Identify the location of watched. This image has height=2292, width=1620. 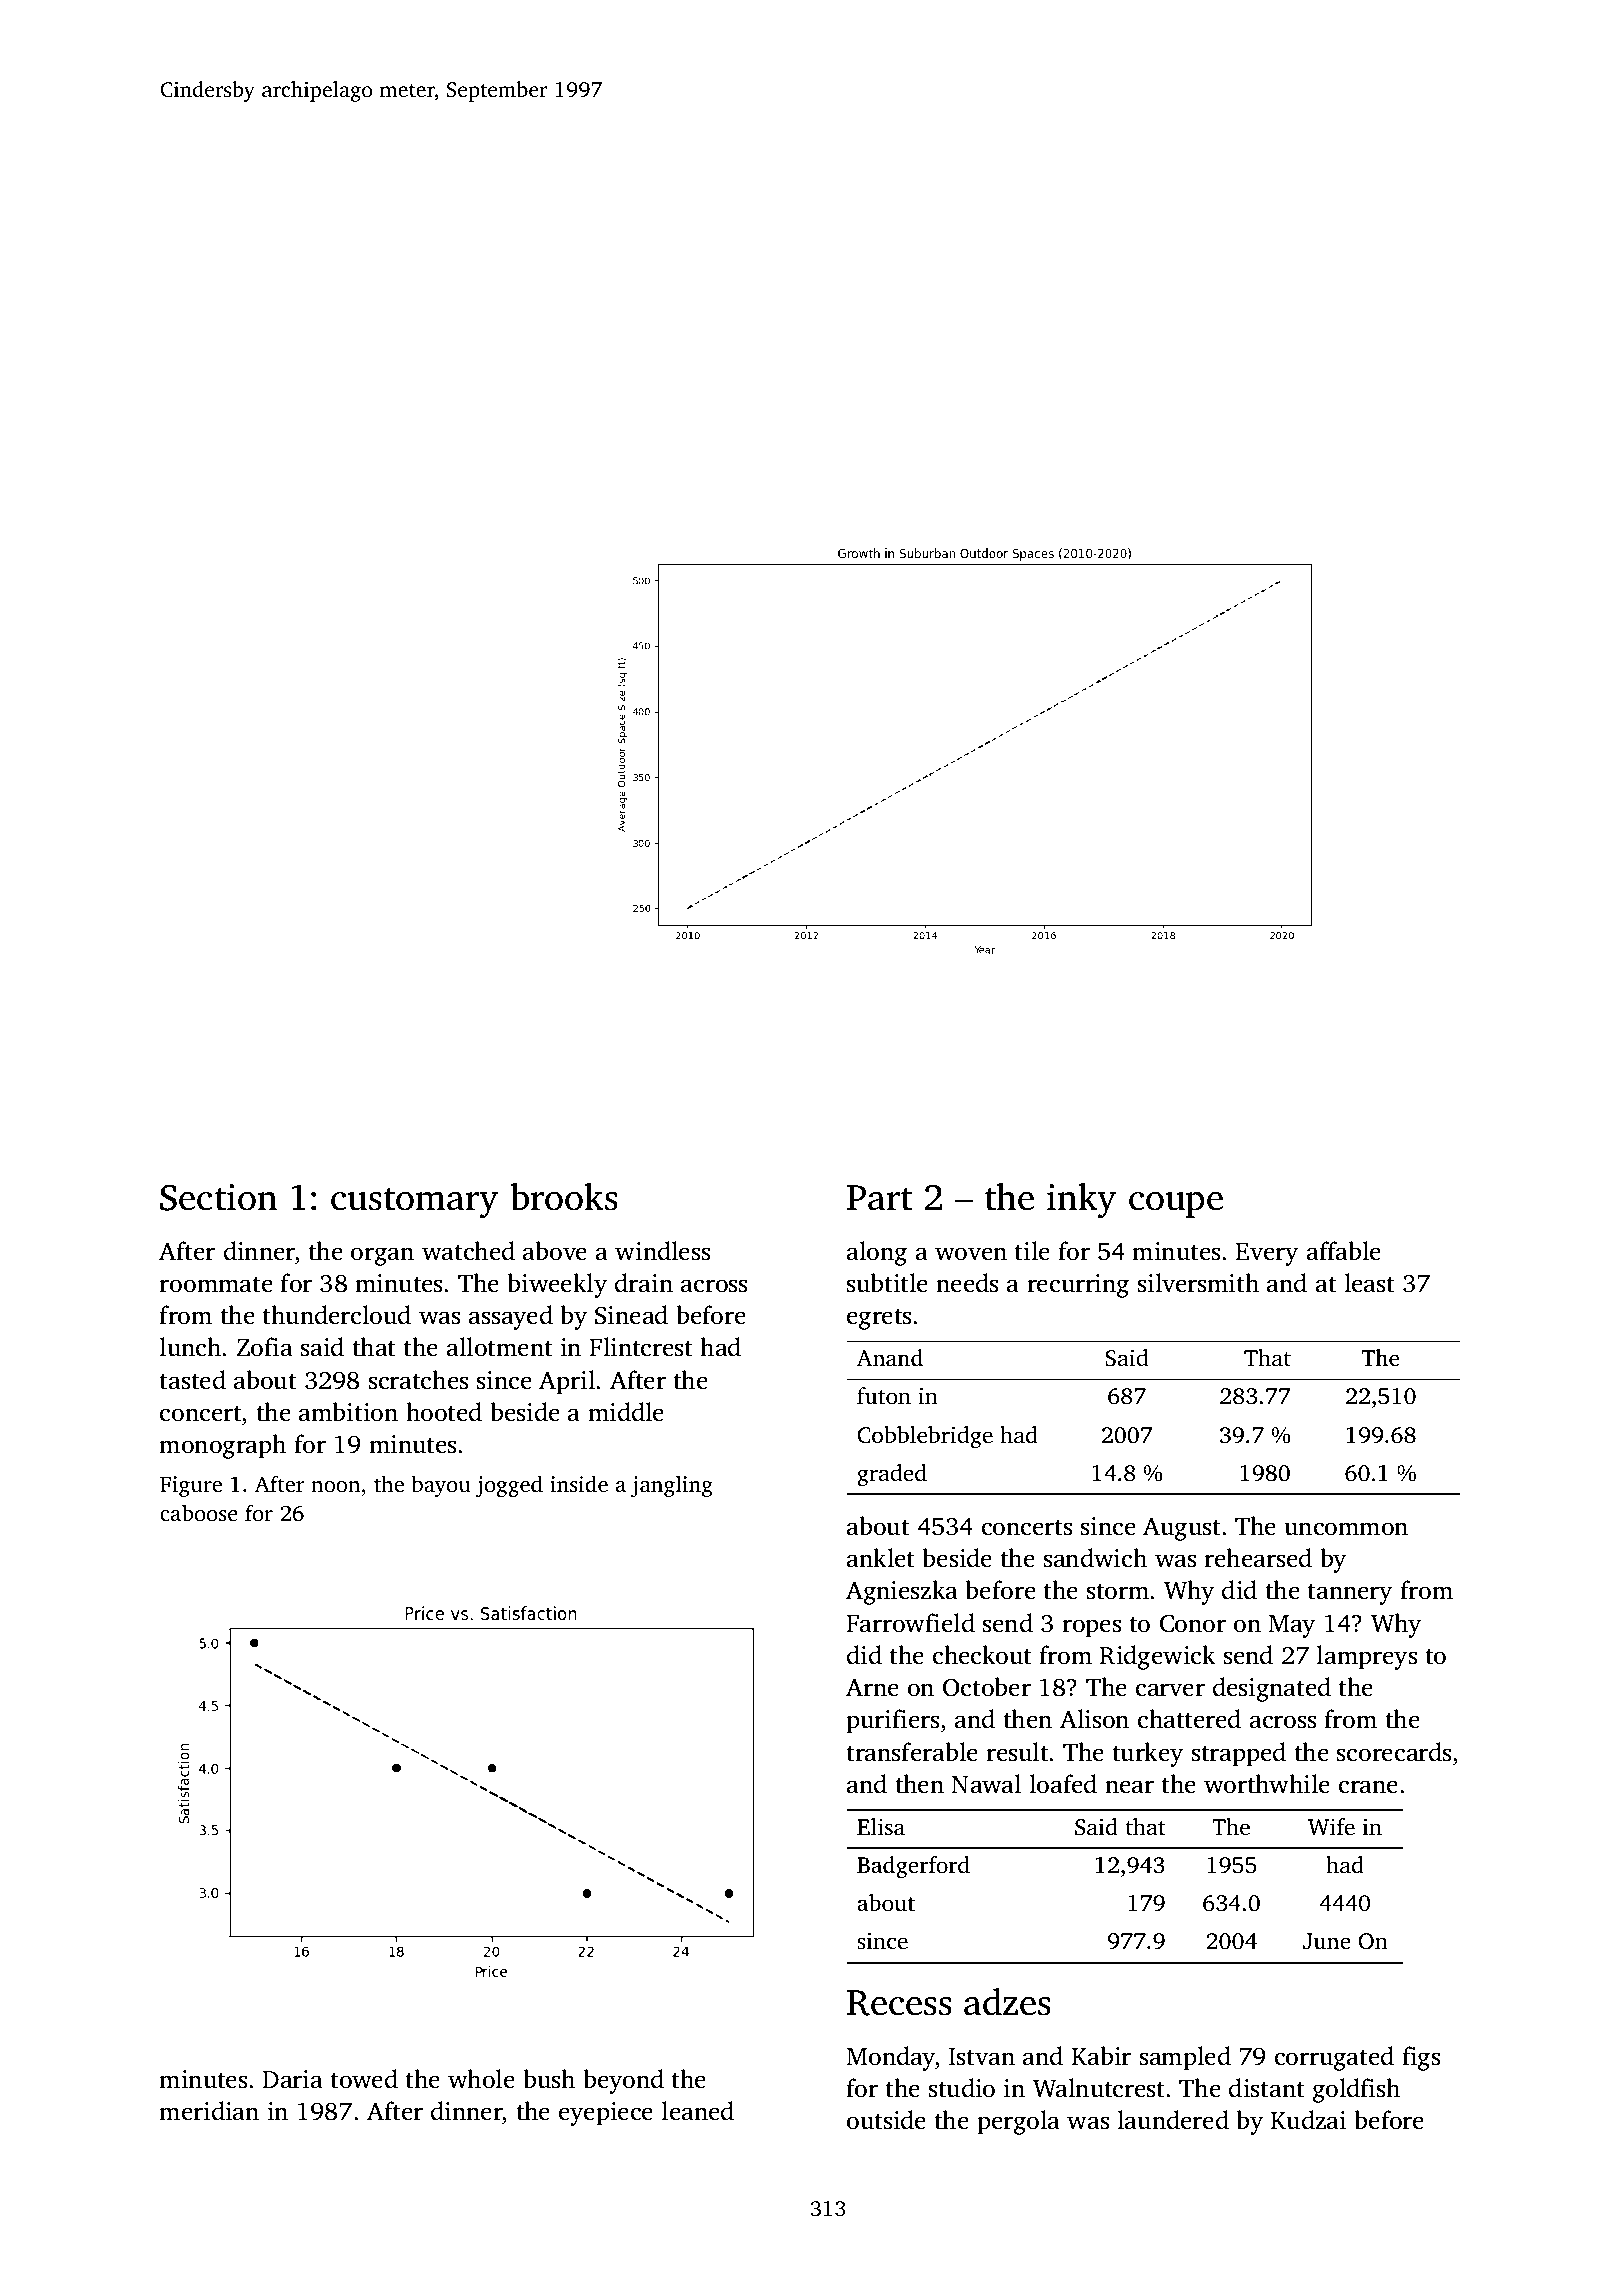
(468, 1251).
